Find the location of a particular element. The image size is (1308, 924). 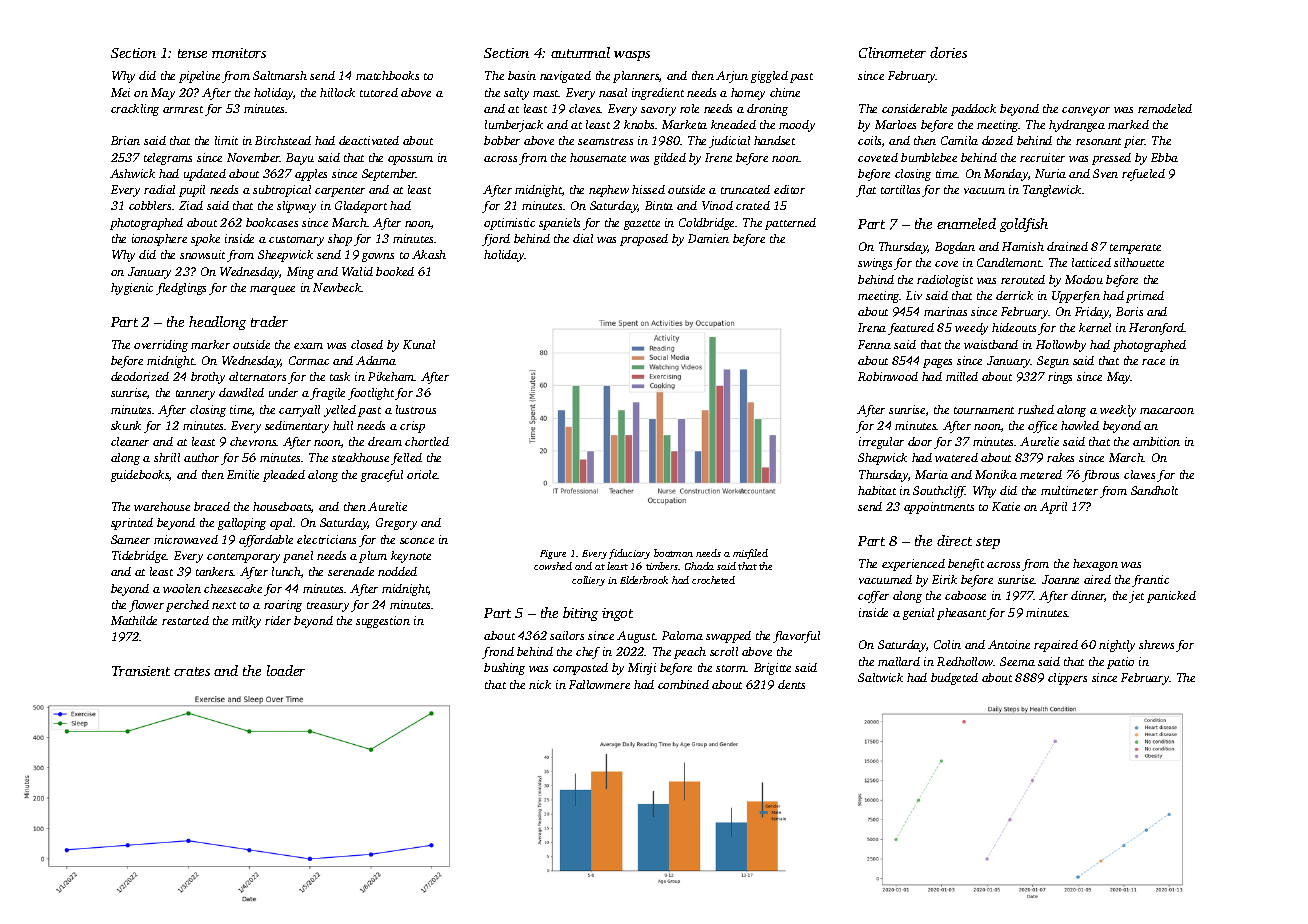

Sandholt is located at coordinates (1154, 490).
